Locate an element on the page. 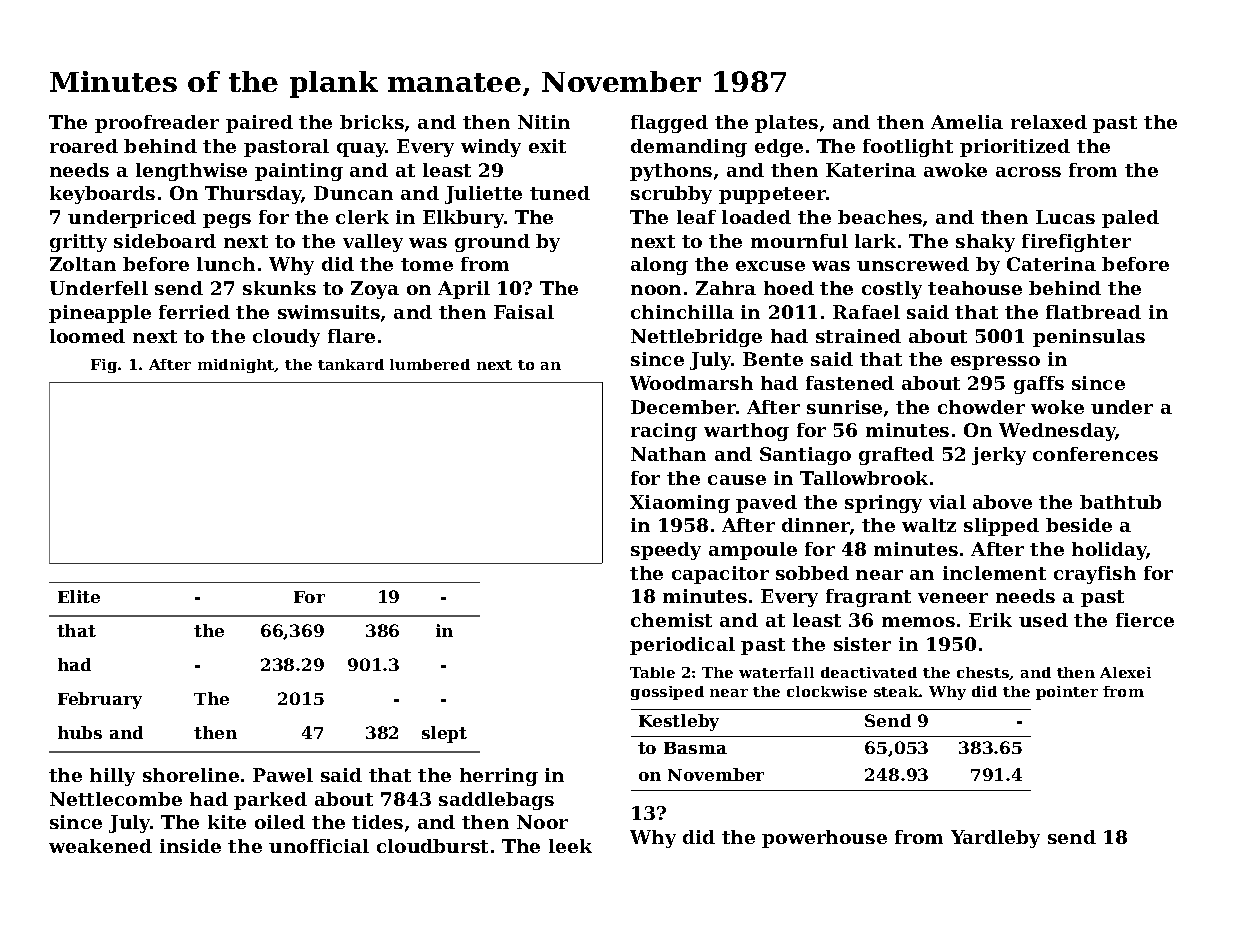  espresso is located at coordinates (995, 363).
